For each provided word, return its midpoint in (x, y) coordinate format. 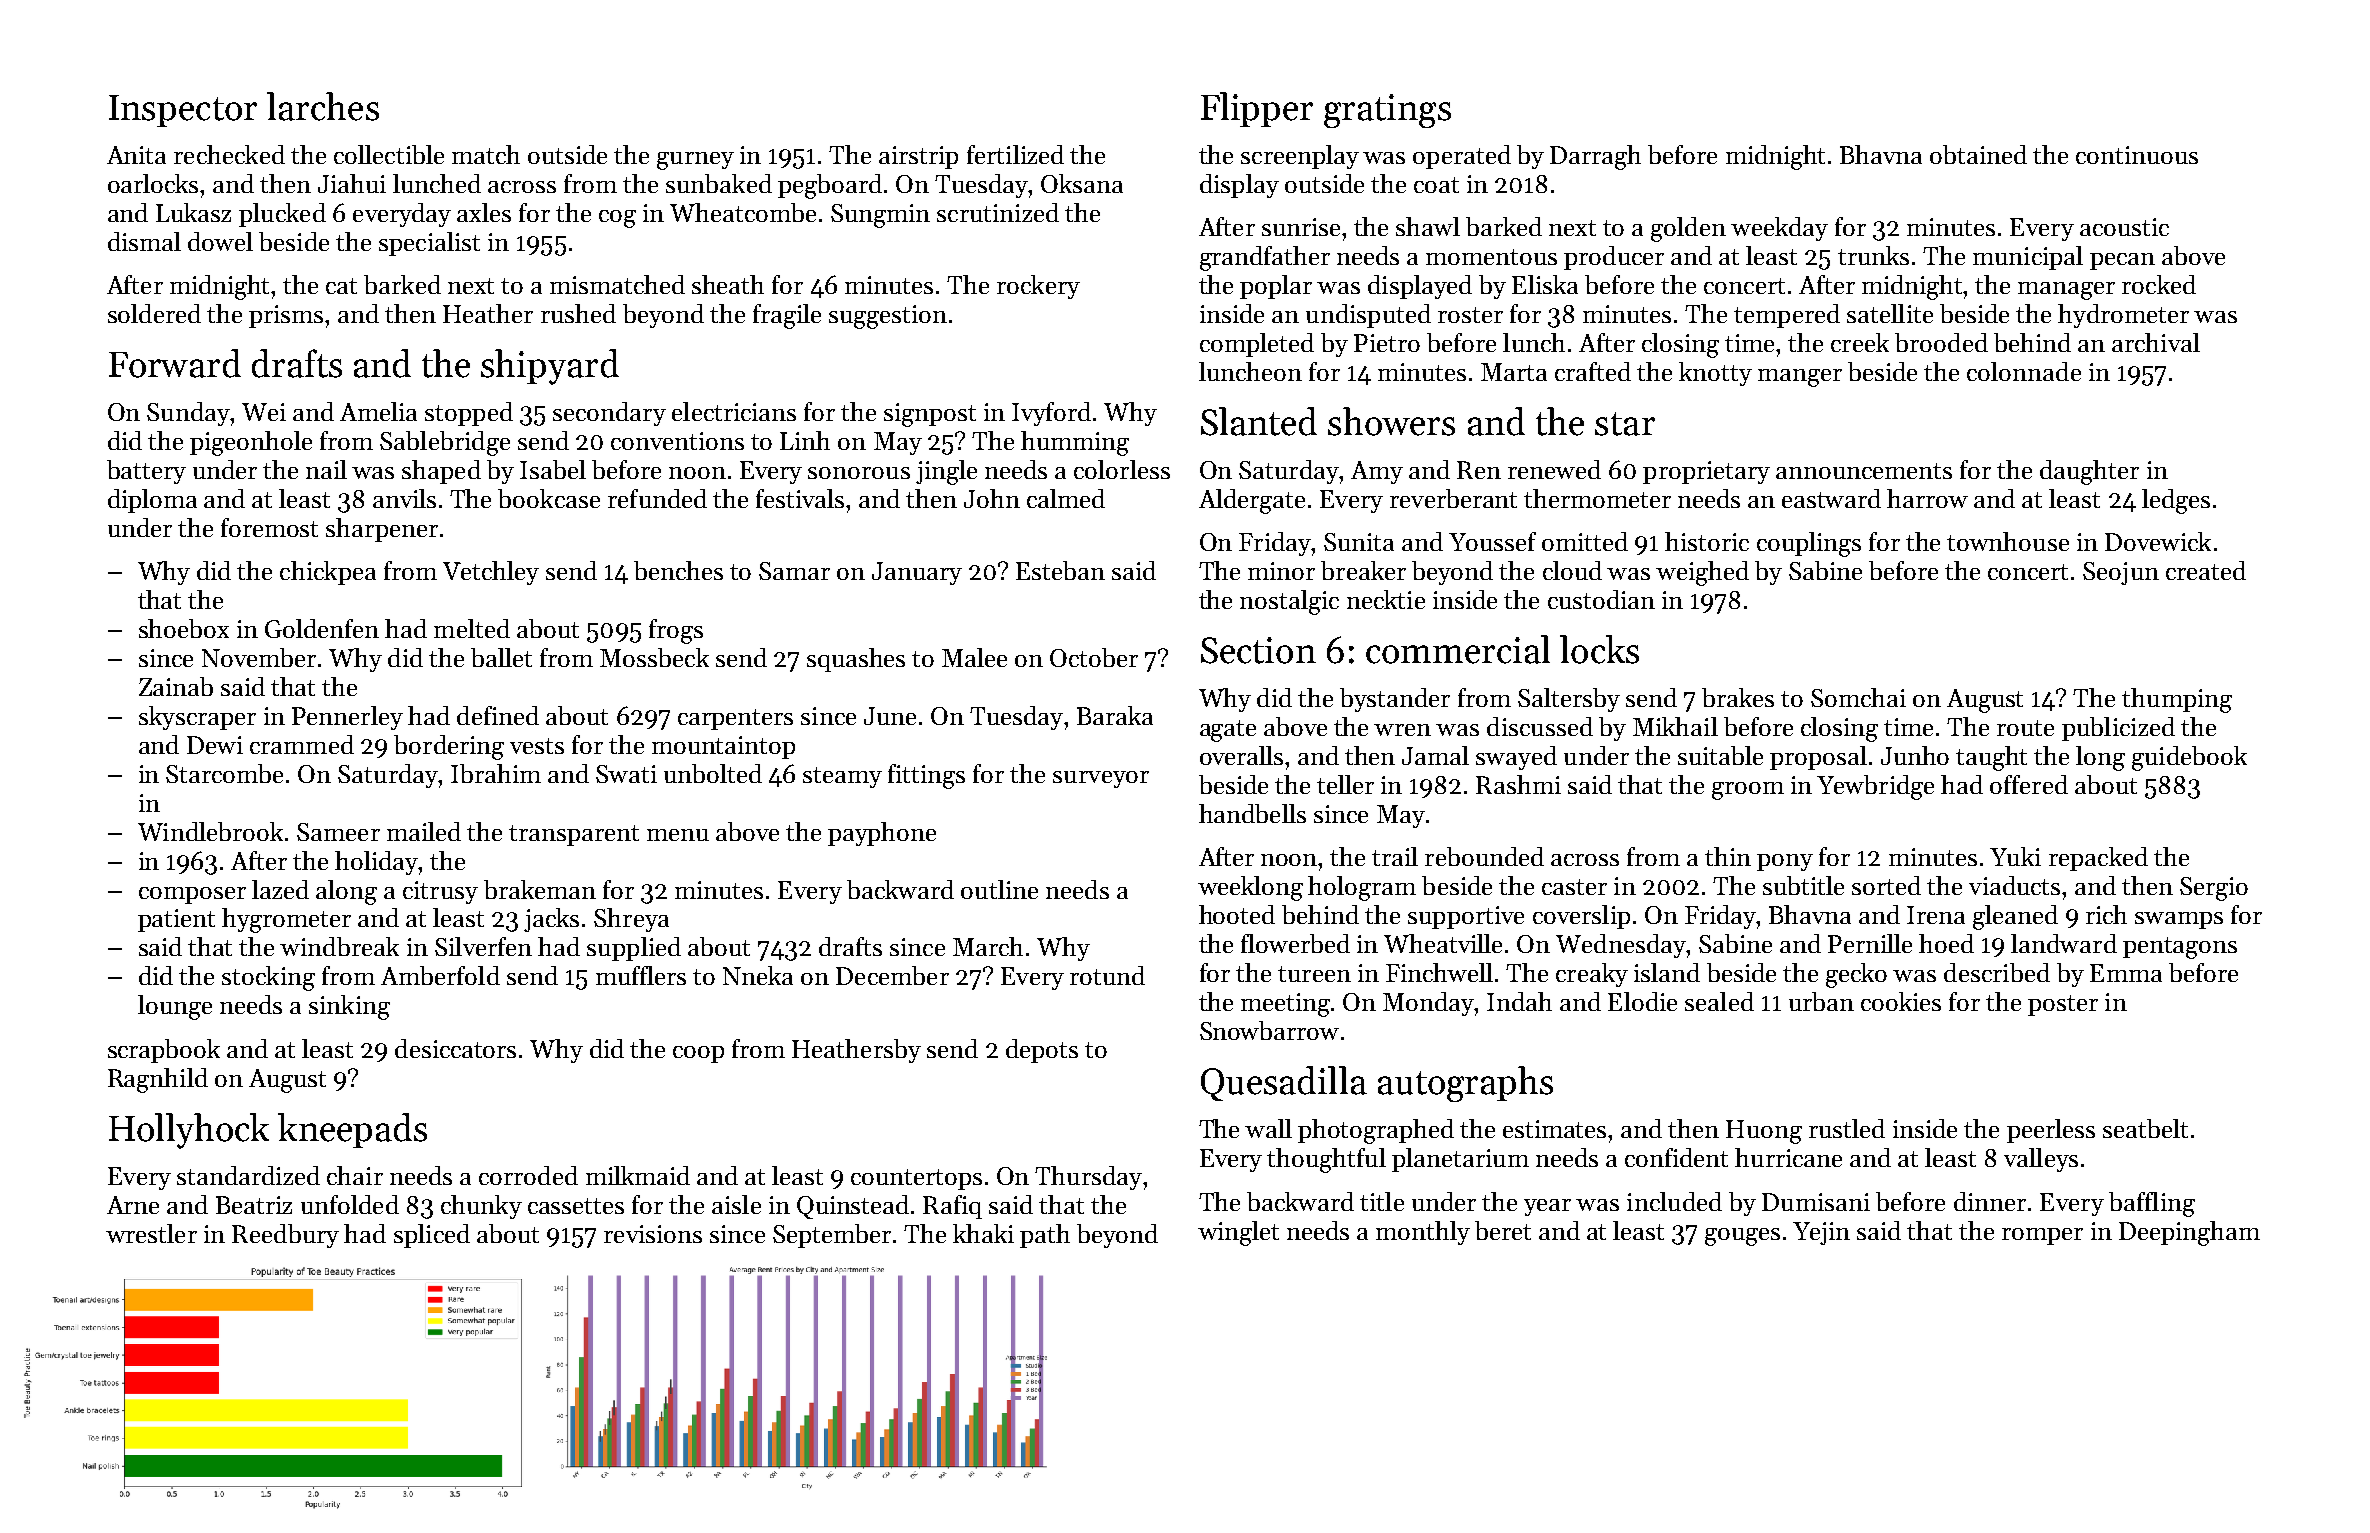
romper (2042, 1236)
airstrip (918, 157)
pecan (2122, 261)
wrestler (151, 1233)
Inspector (183, 111)
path (1045, 1236)
